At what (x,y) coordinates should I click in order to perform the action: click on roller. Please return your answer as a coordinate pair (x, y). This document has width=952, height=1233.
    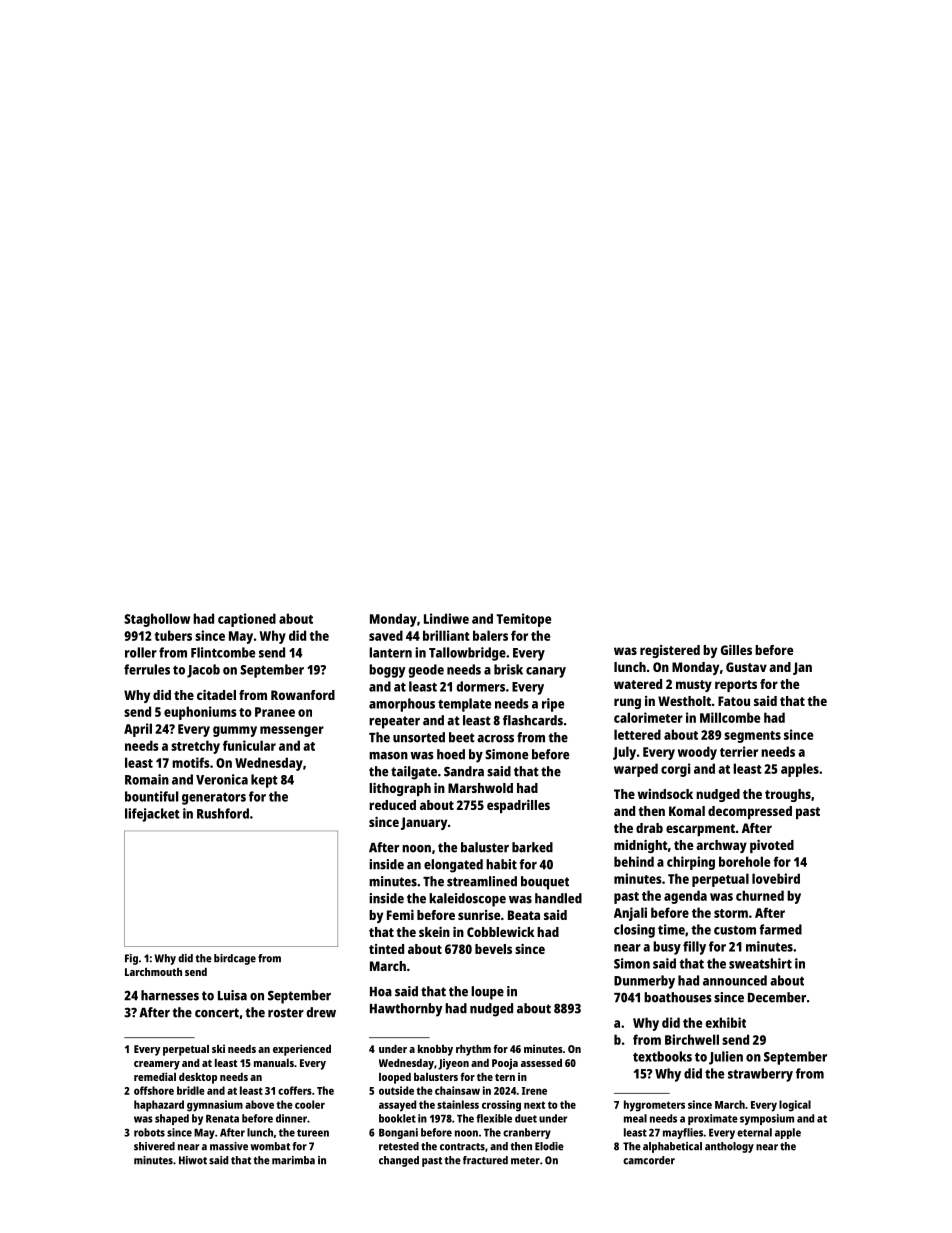
    Looking at the image, I should click on (141, 652).
